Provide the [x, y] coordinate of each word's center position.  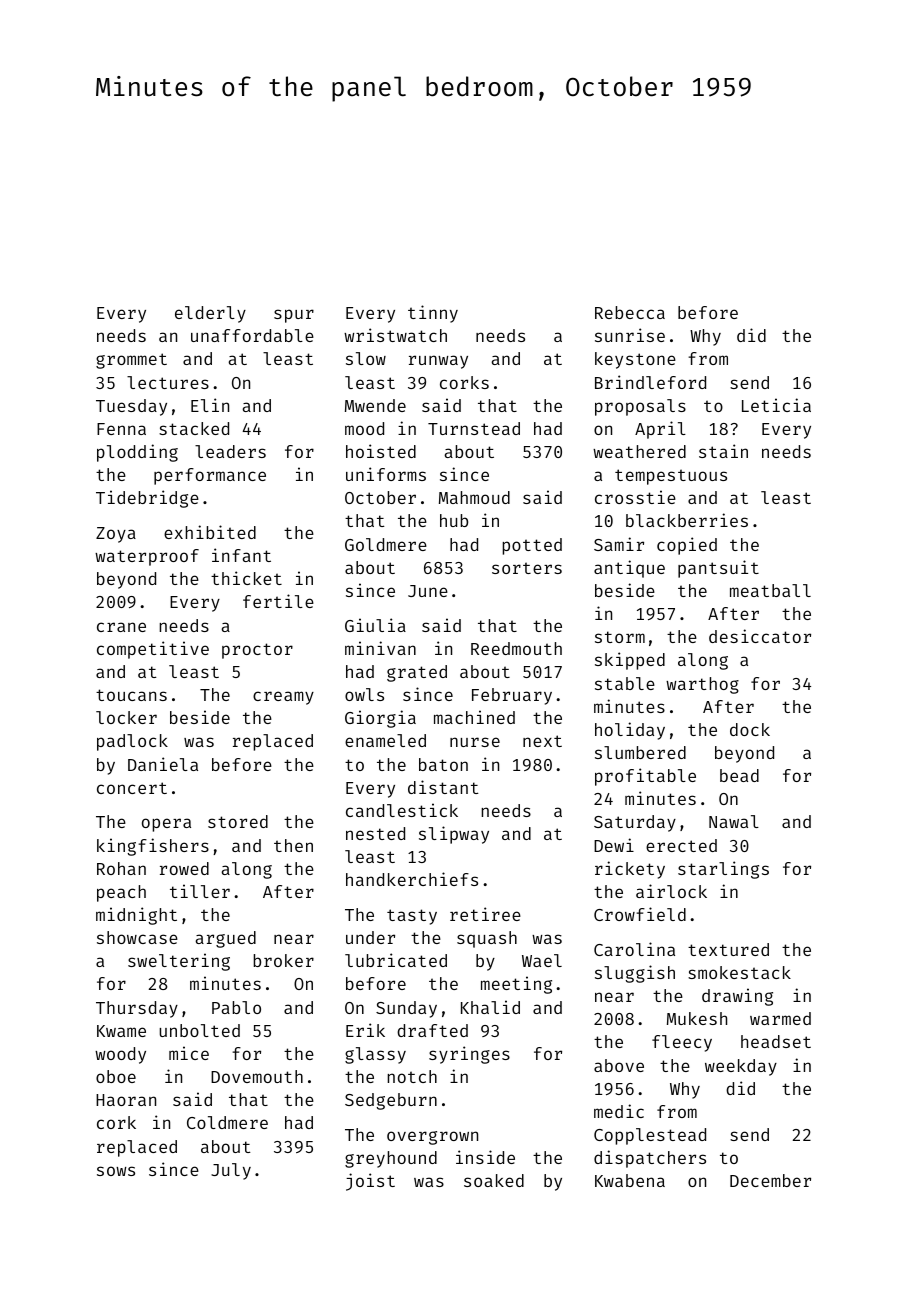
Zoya [116, 535]
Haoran [126, 1100]
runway [438, 362]
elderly [210, 314]
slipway [454, 835]
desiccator [760, 636]
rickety [630, 870]
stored [238, 821]
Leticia [776, 405]
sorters [527, 568]
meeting [516, 985]
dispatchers [650, 1159]
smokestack [739, 972]
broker [283, 960]
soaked [494, 1180]
